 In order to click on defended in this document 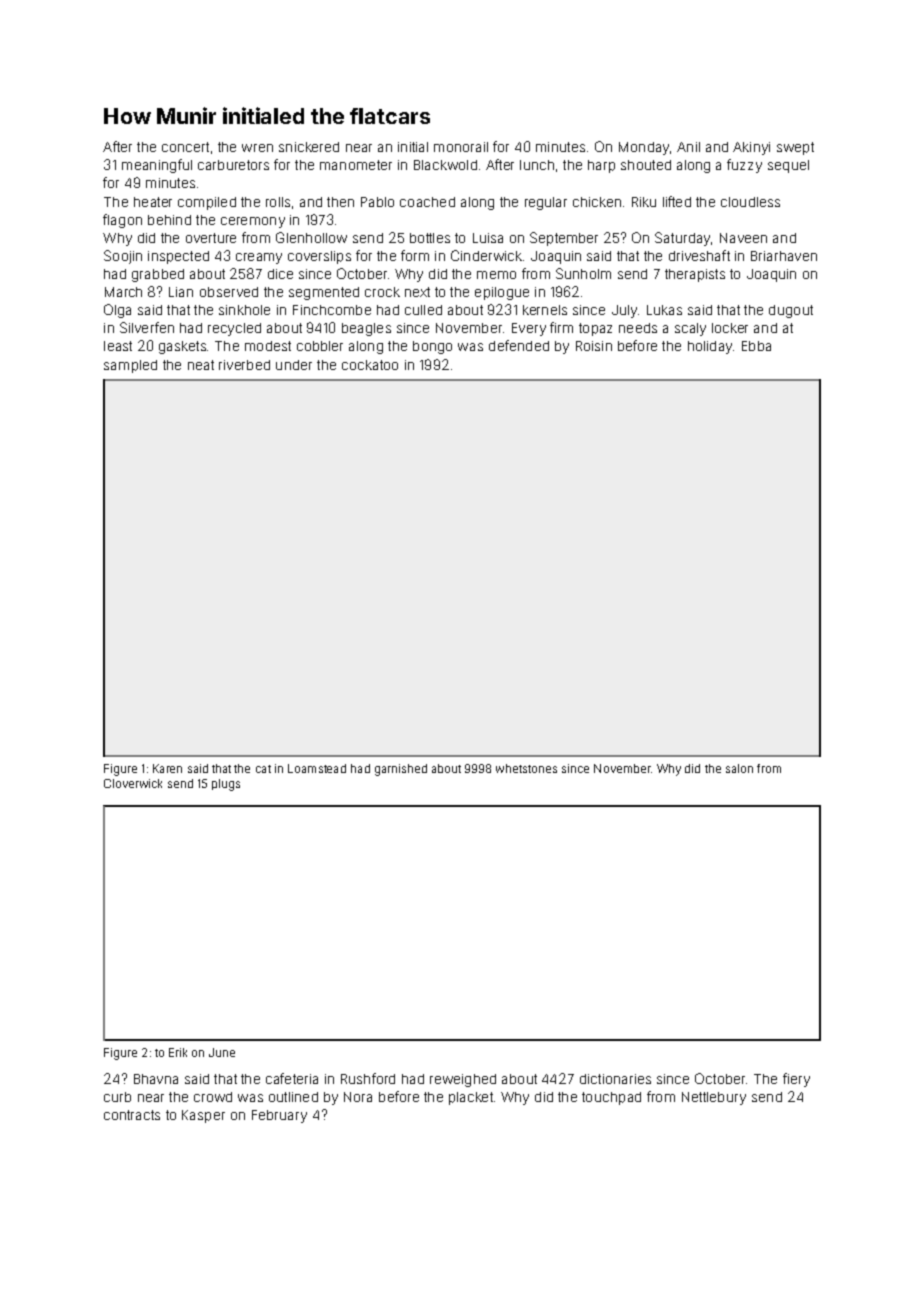, I will do `click(519, 345)`.
